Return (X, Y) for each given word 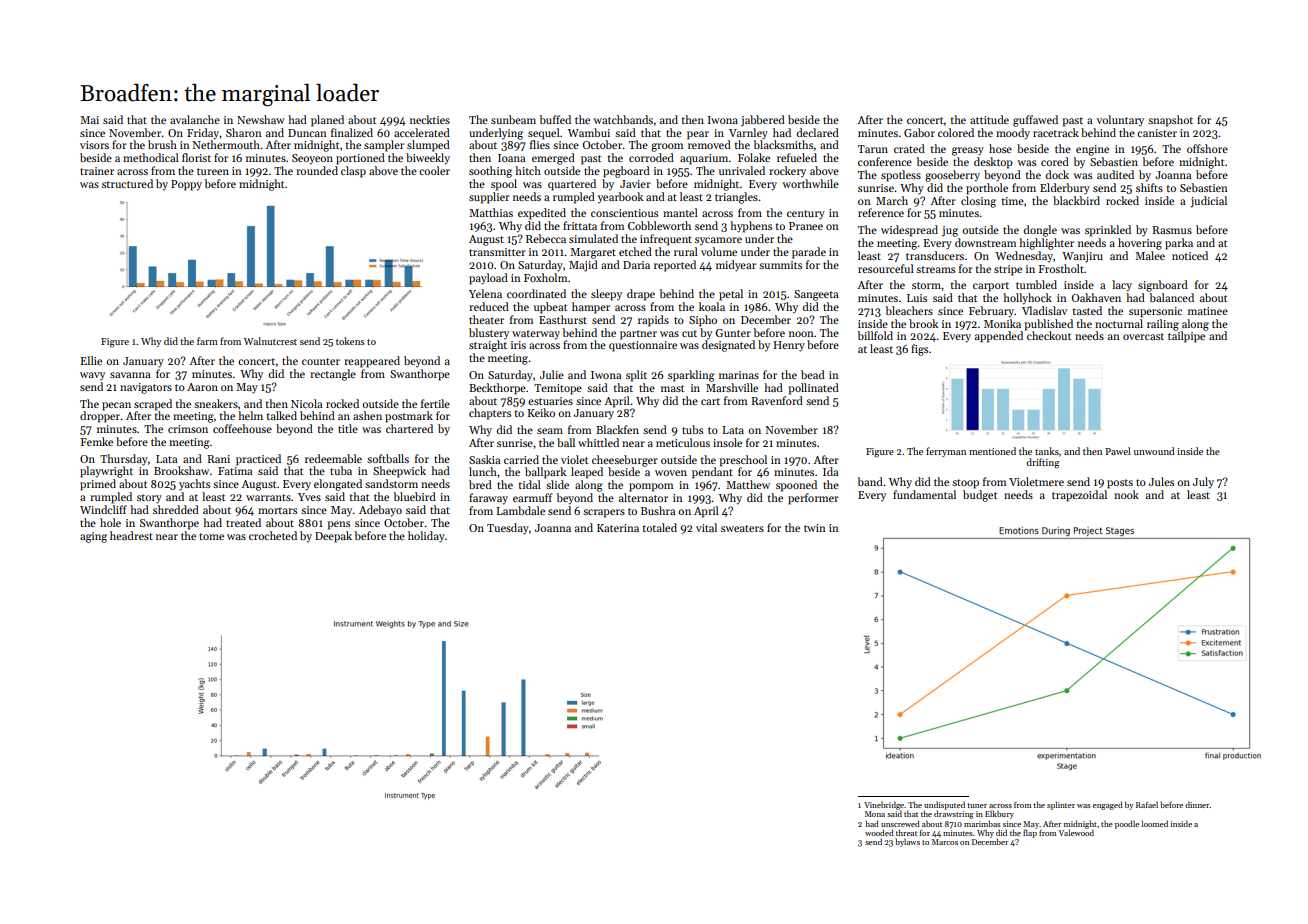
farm (207, 341)
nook (1126, 494)
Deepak (333, 537)
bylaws (907, 842)
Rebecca (546, 238)
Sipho (703, 321)
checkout (1049, 335)
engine (1092, 150)
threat (906, 833)
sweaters (742, 528)
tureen (213, 171)
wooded (879, 832)
